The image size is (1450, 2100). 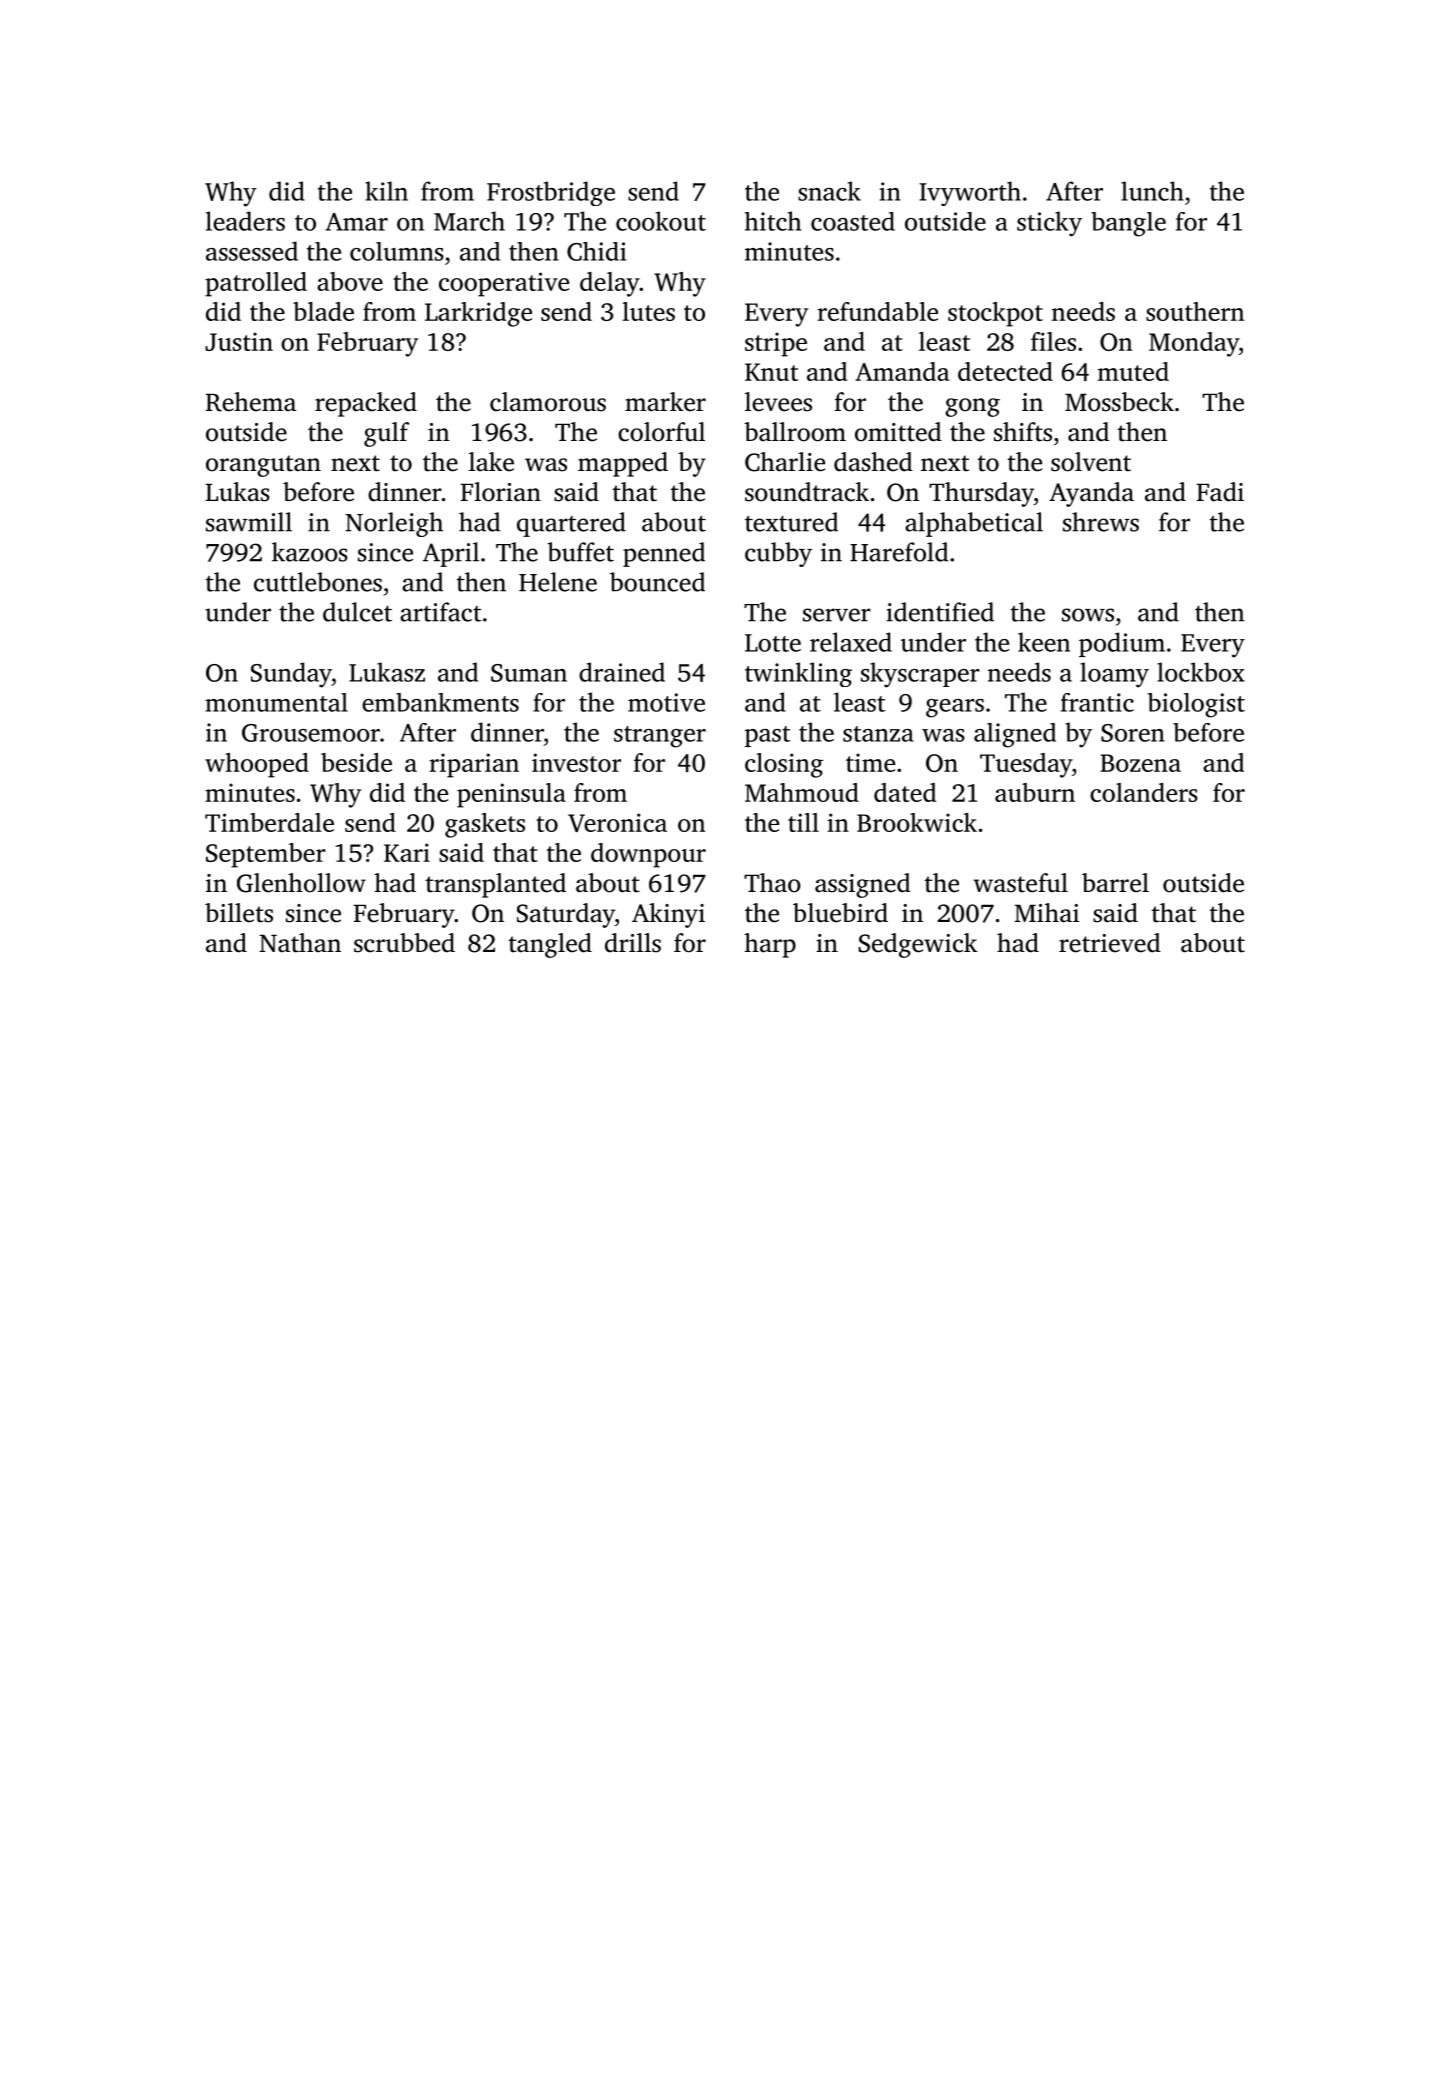 What do you see at coordinates (1049, 224) in the page?
I see `sticky` at bounding box center [1049, 224].
